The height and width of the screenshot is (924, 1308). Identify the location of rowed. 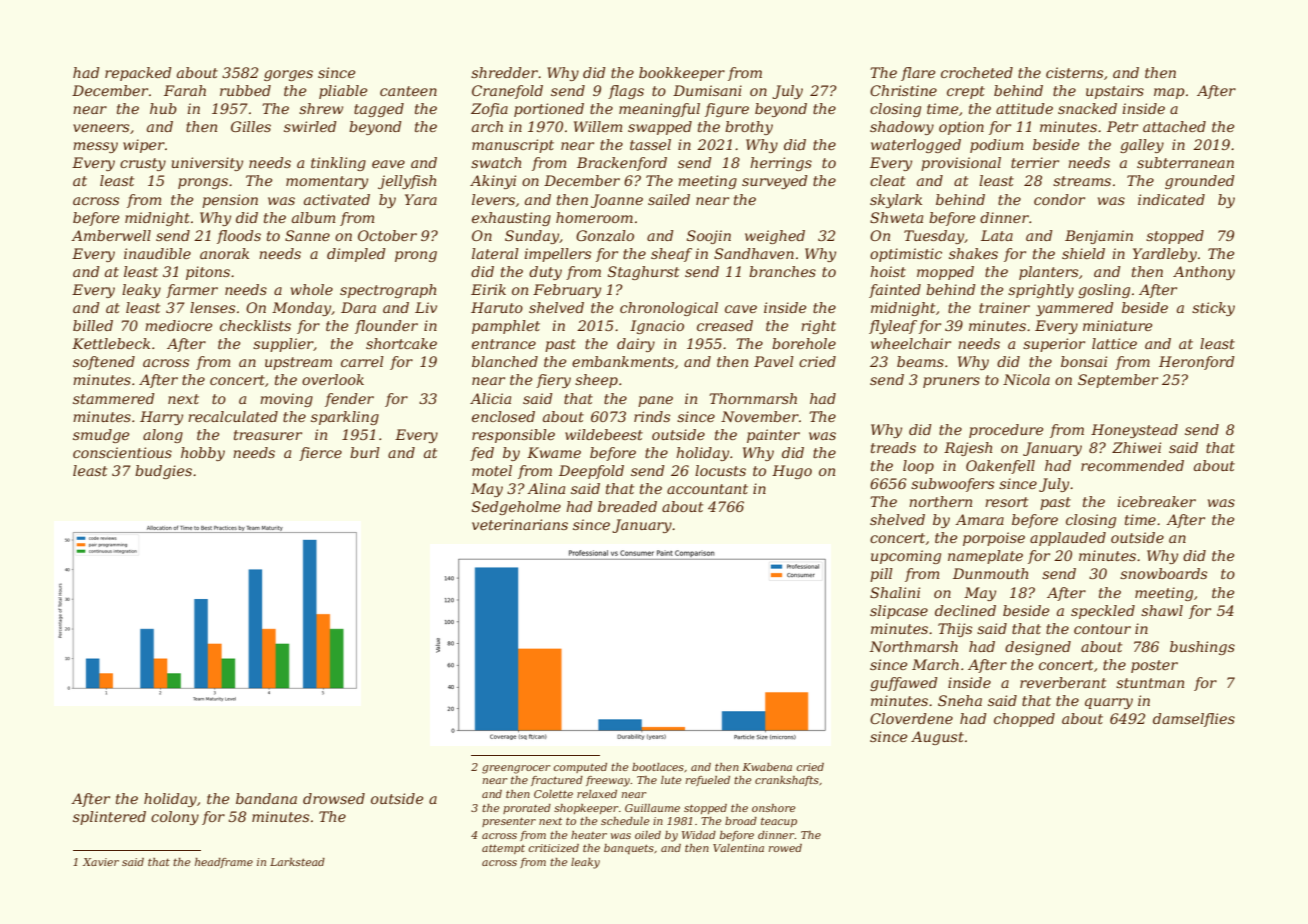
(785, 848).
